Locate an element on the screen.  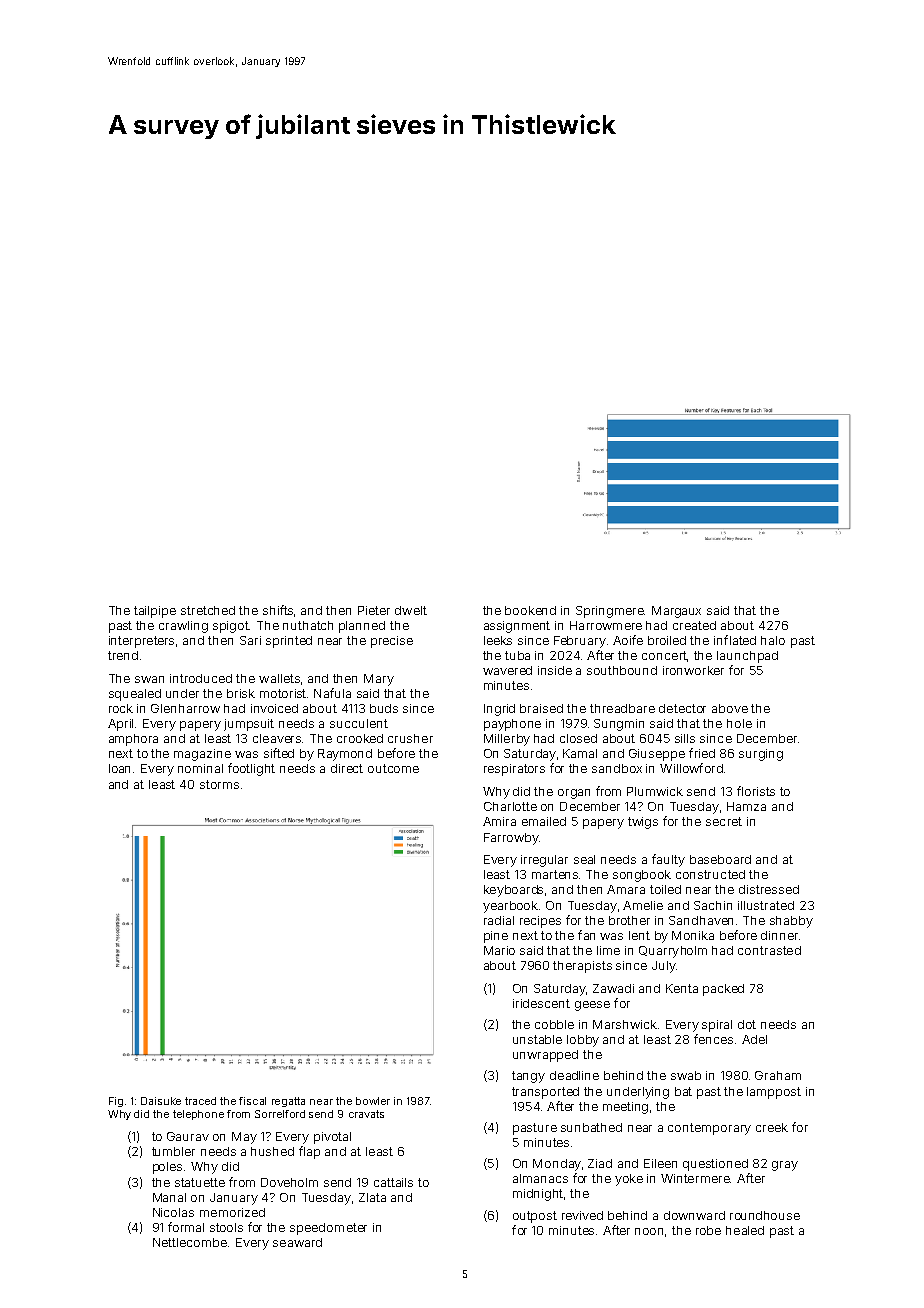
storms is located at coordinates (219, 784).
